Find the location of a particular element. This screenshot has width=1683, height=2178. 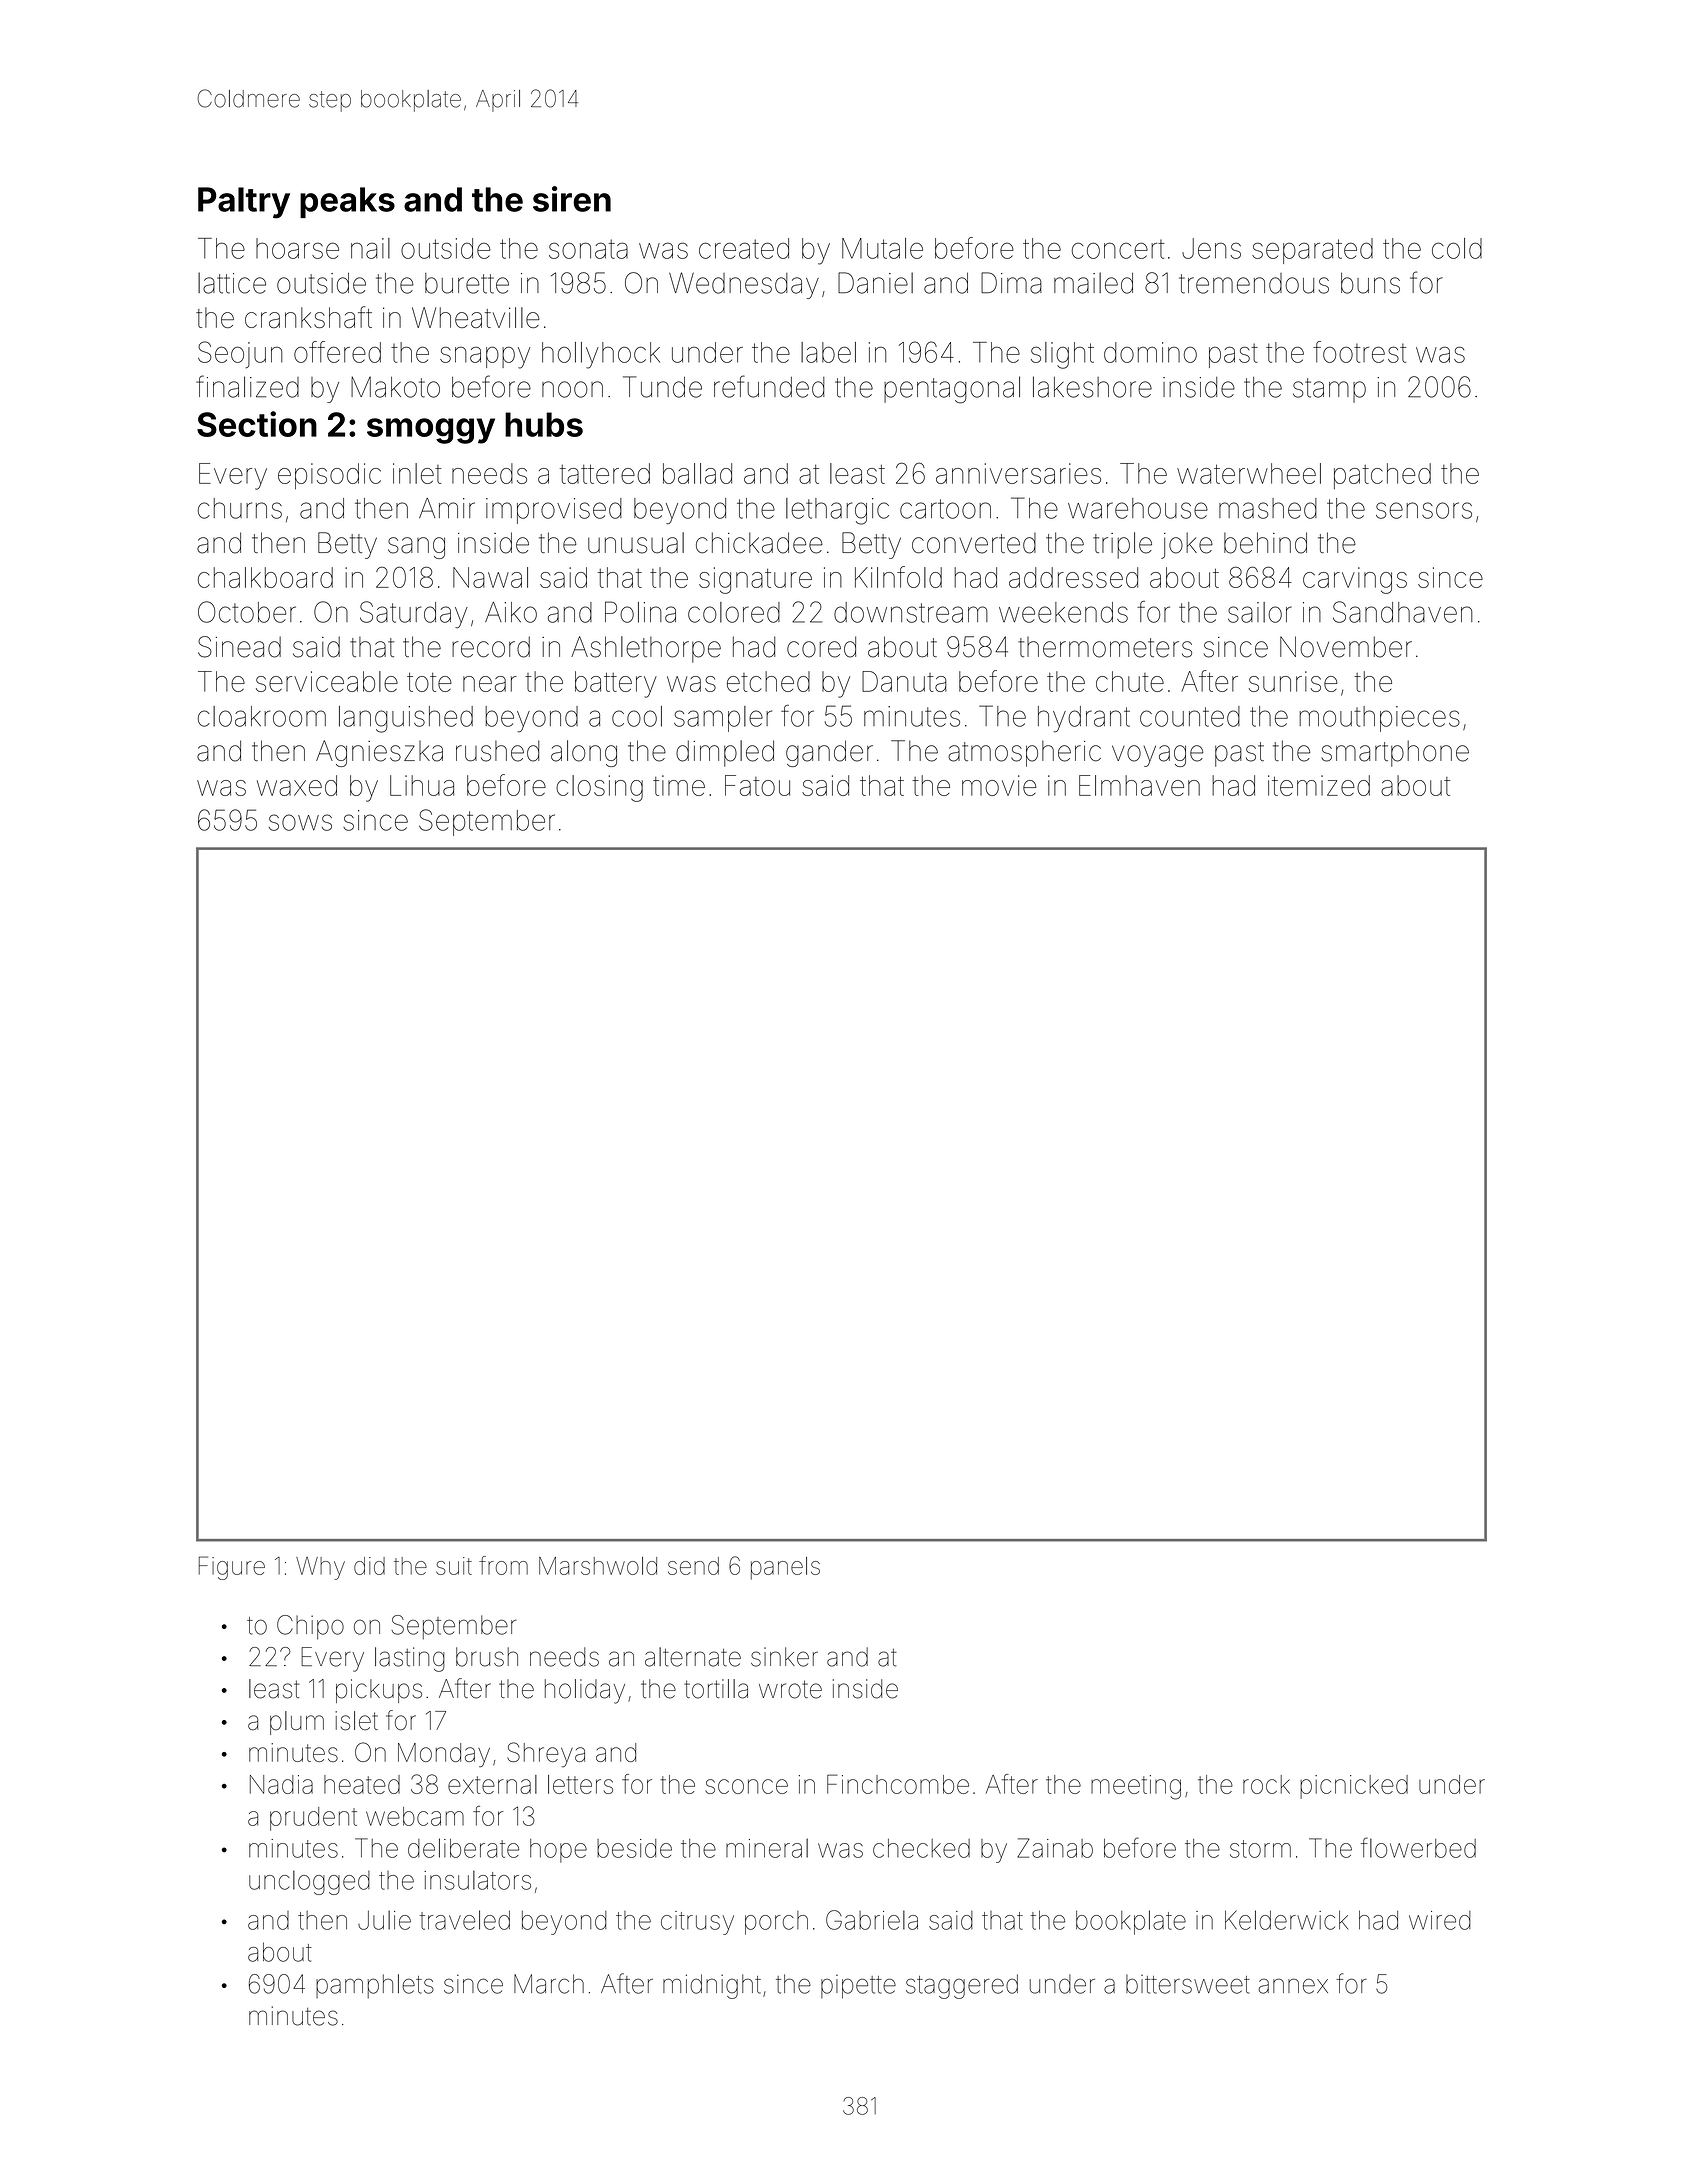

pipette is located at coordinates (858, 1987).
